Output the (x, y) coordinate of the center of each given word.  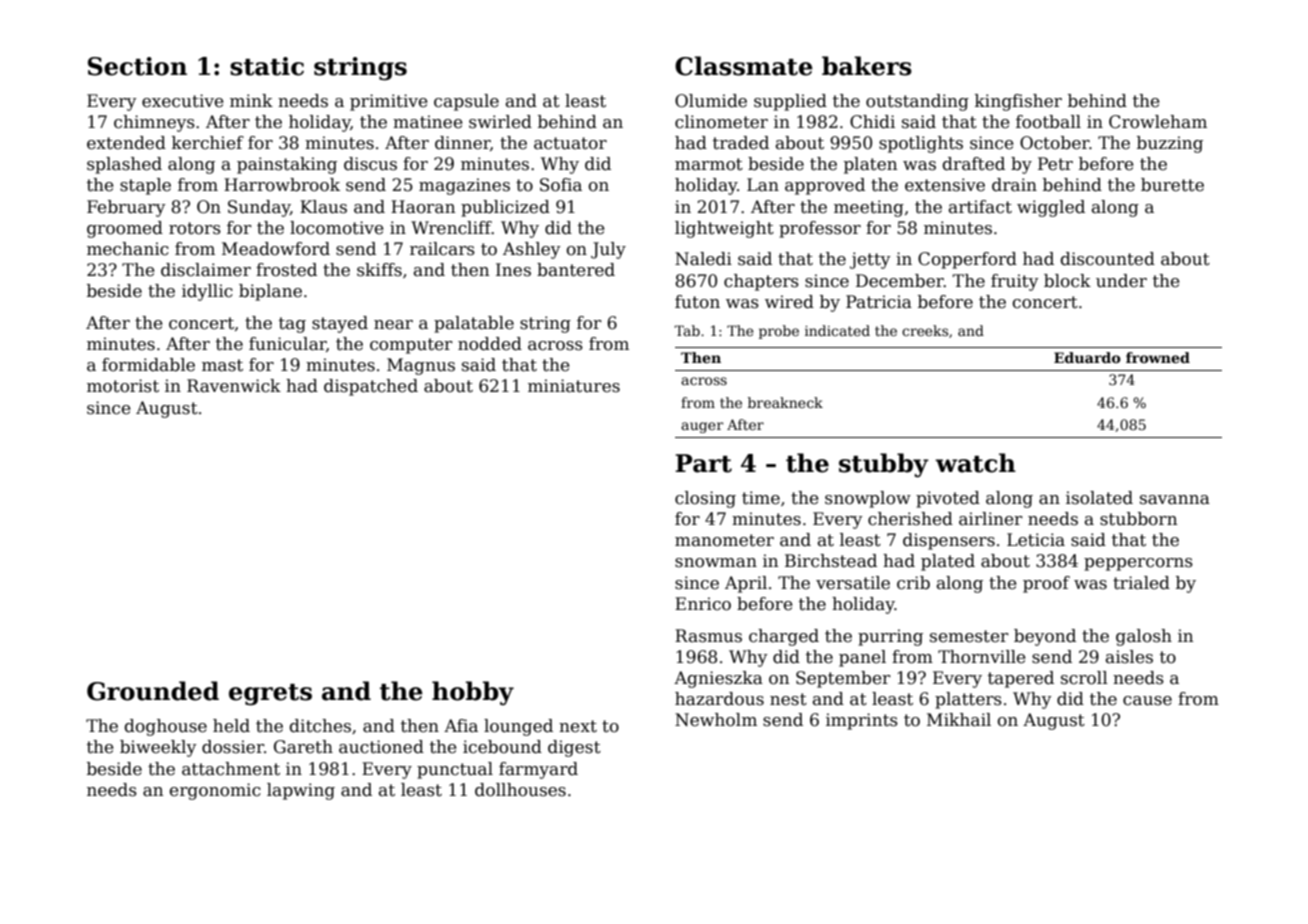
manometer (724, 540)
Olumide (711, 101)
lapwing (301, 791)
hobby (473, 693)
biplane (270, 292)
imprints (862, 721)
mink (251, 100)
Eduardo (1087, 357)
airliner (991, 519)
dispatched (371, 387)
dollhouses (520, 790)
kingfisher (1018, 102)
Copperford (967, 260)
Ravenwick (234, 386)
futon (697, 302)
